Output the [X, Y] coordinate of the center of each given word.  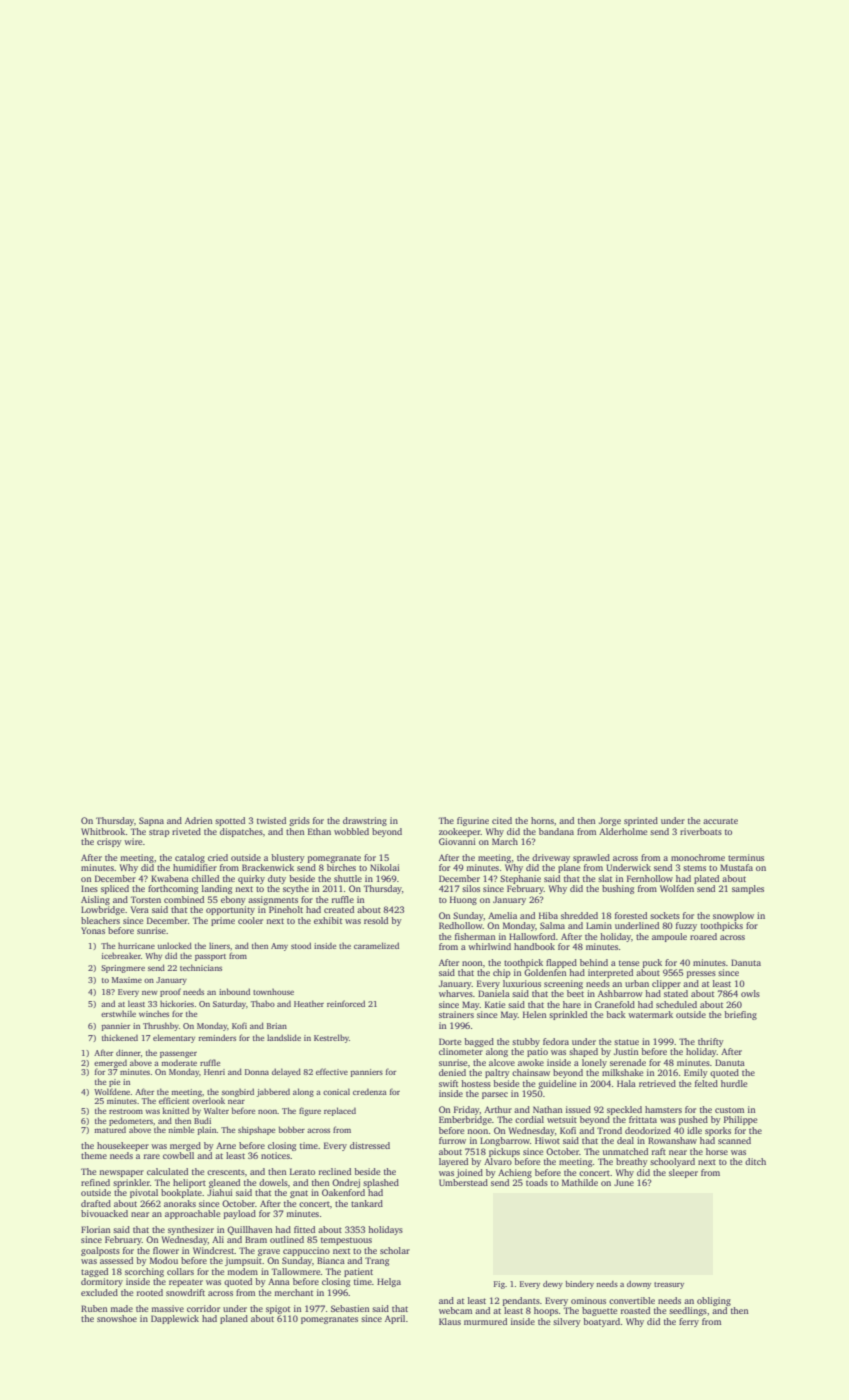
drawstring [365, 821]
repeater [186, 1283]
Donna [257, 1072]
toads [537, 1182]
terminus [746, 857]
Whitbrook [103, 831]
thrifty [711, 1042]
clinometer [461, 1051]
